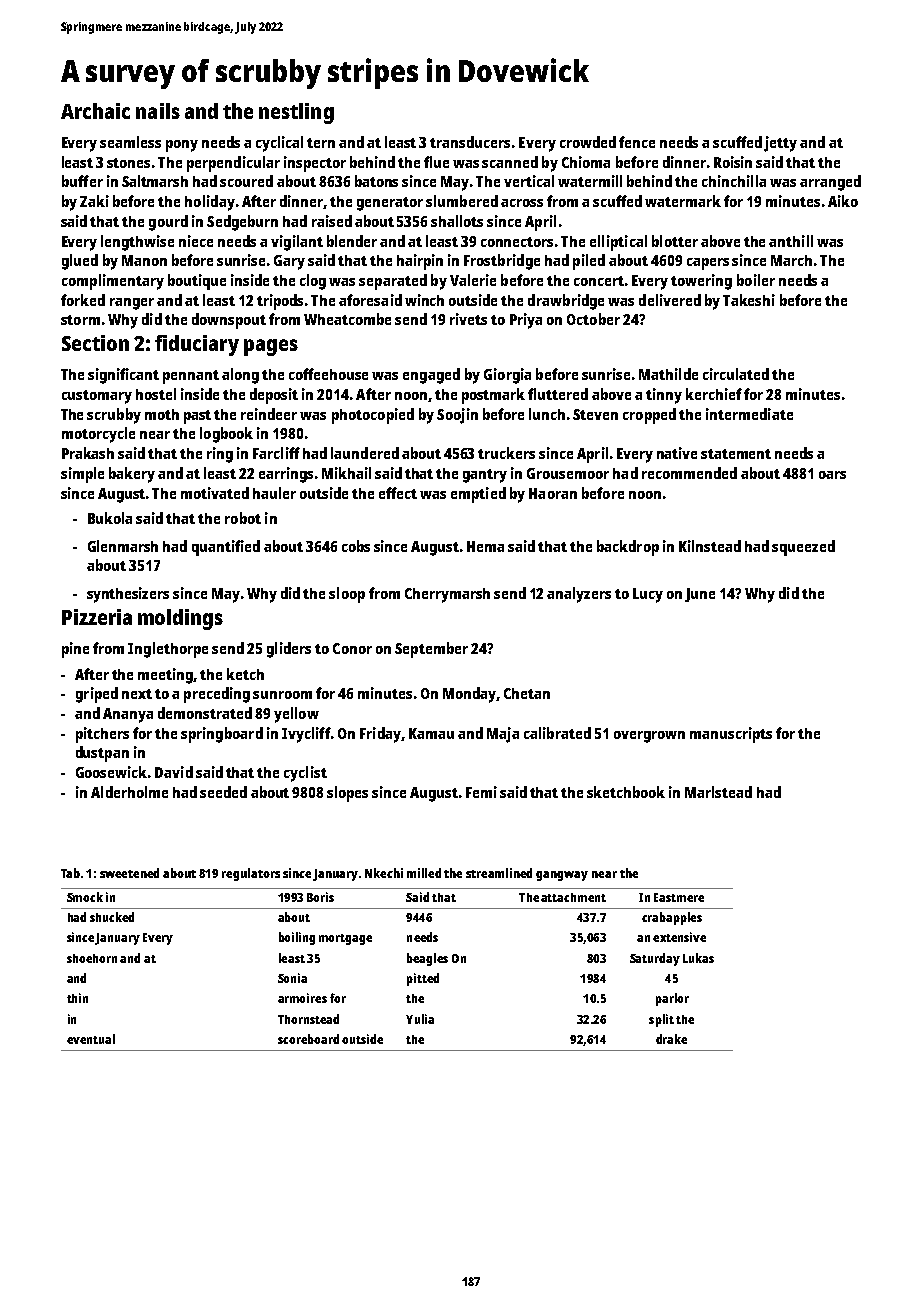 This screenshot has height=1308, width=924. What do you see at coordinates (97, 695) in the screenshot?
I see `griped` at bounding box center [97, 695].
